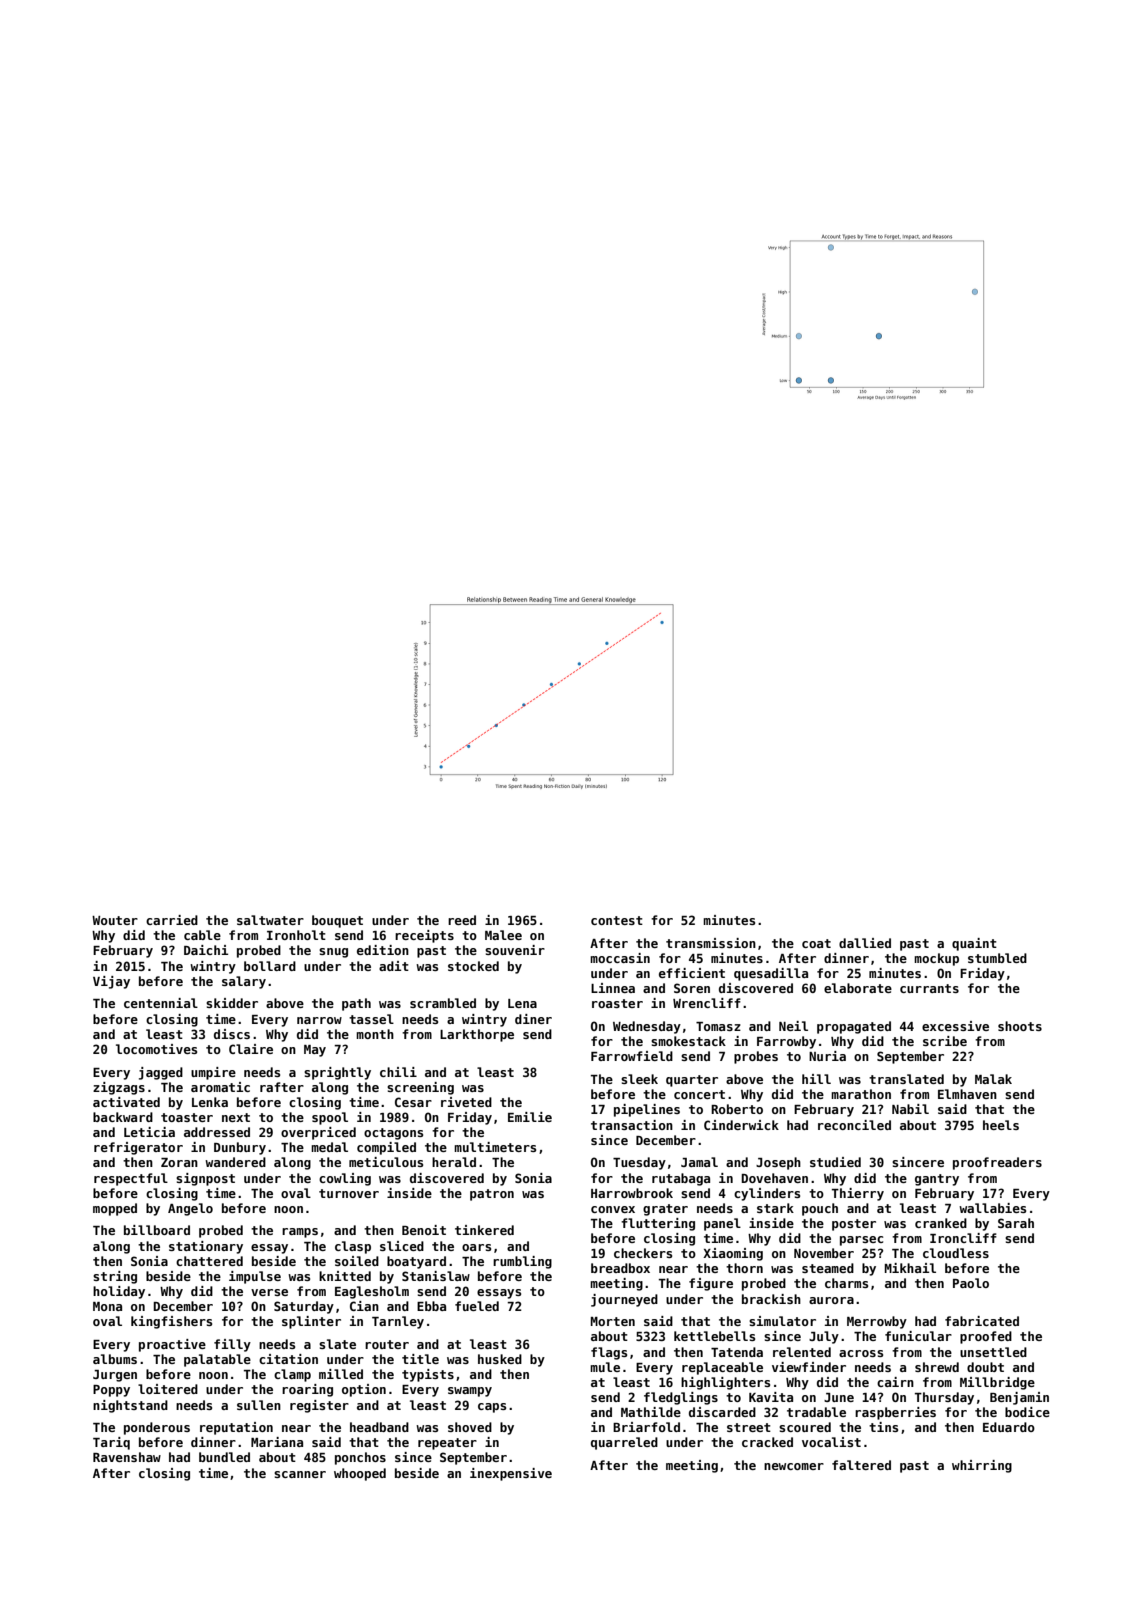 This page has height=1620, width=1146. What do you see at coordinates (993, 1079) in the page?
I see `Malak` at bounding box center [993, 1079].
